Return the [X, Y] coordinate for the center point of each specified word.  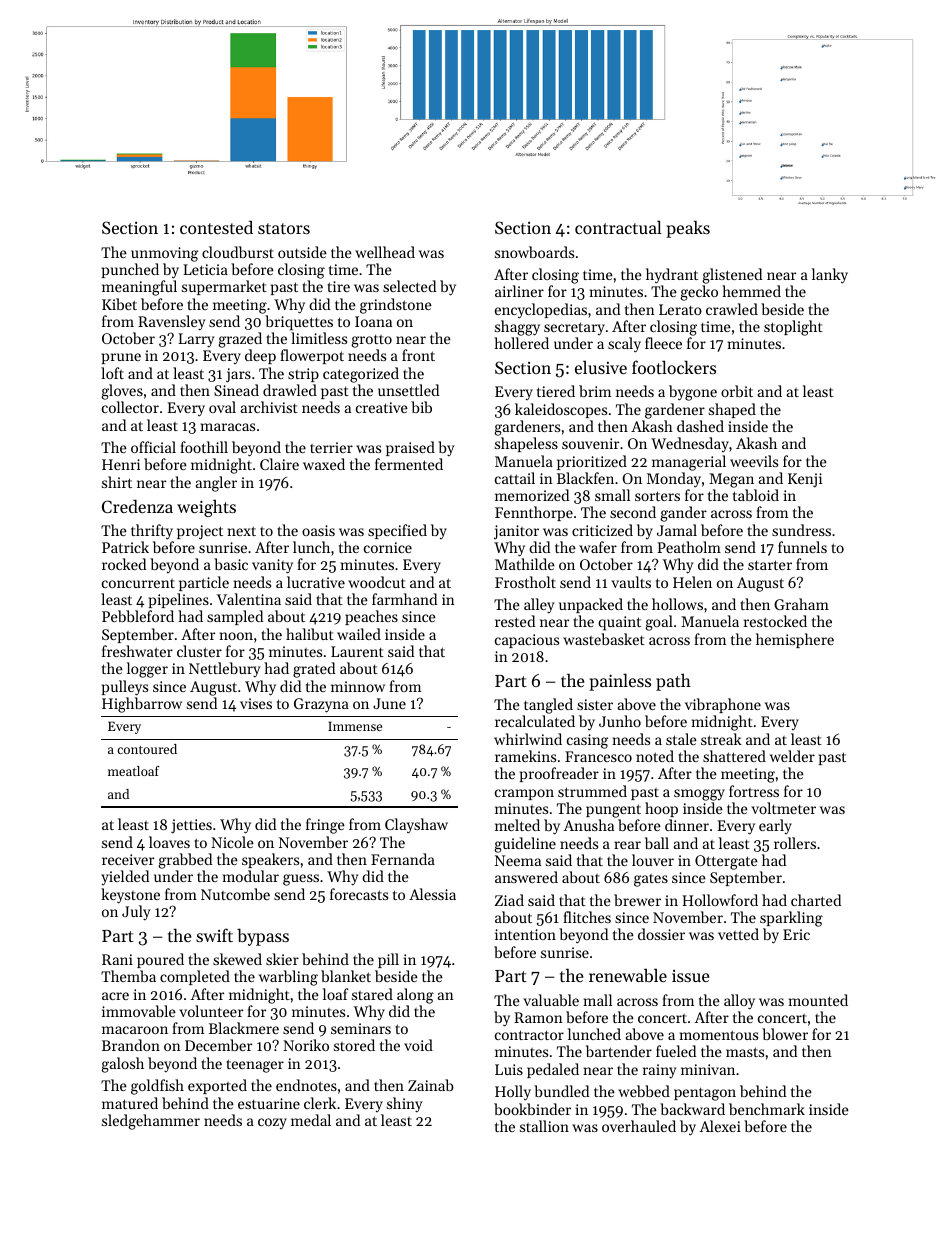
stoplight [793, 328]
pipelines [179, 600]
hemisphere [795, 640]
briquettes [299, 323]
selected [409, 286]
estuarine [269, 1103]
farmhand [404, 599]
